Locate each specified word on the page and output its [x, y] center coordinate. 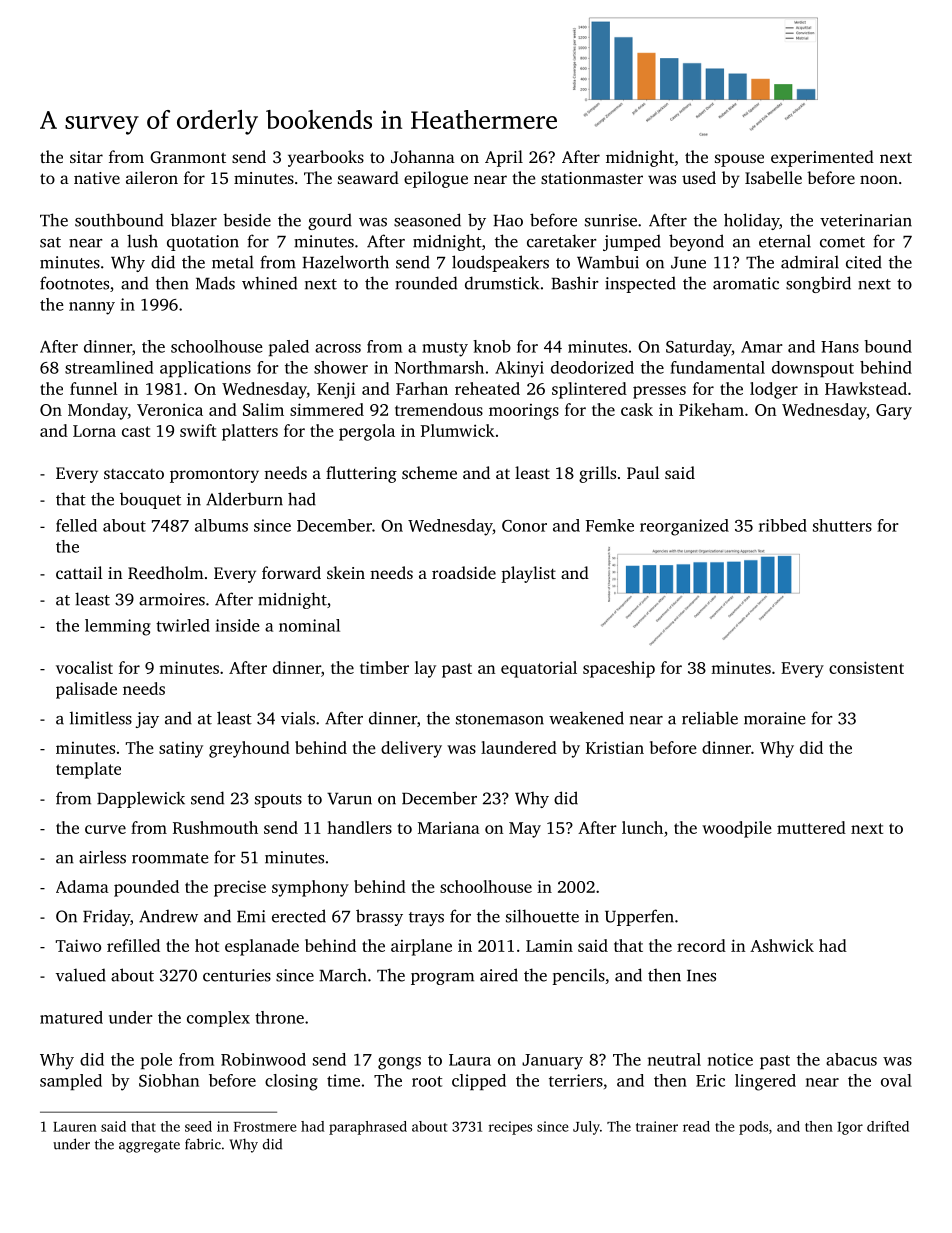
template [88, 770]
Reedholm [166, 573]
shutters [842, 525]
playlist [528, 574]
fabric [203, 1144]
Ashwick [782, 945]
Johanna [423, 156]
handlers [359, 827]
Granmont [188, 157]
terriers [576, 1080]
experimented [822, 158]
